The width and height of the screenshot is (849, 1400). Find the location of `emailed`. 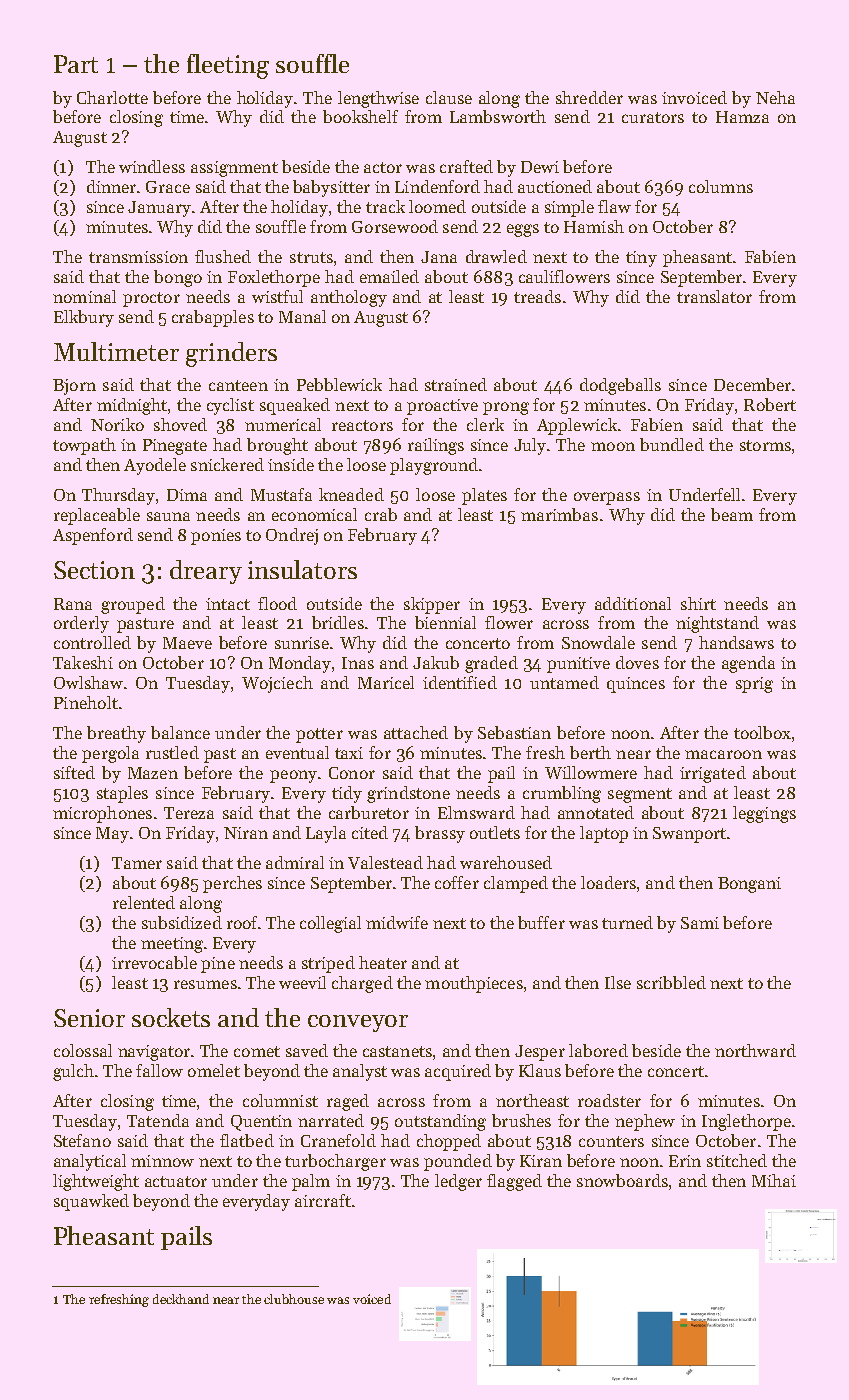

emailed is located at coordinates (389, 276).
